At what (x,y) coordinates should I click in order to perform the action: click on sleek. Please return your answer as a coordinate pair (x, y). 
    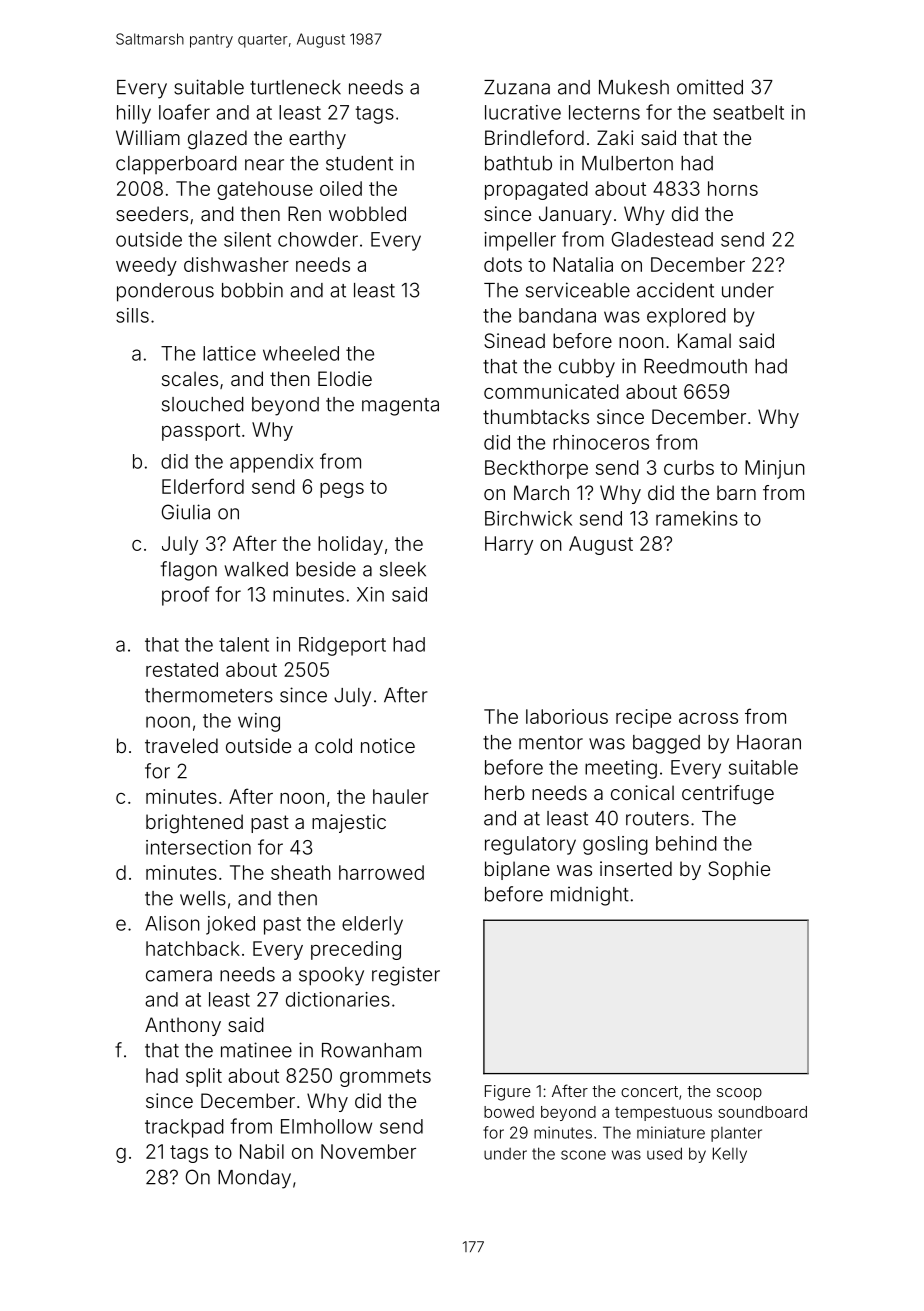
    Looking at the image, I should click on (403, 569).
